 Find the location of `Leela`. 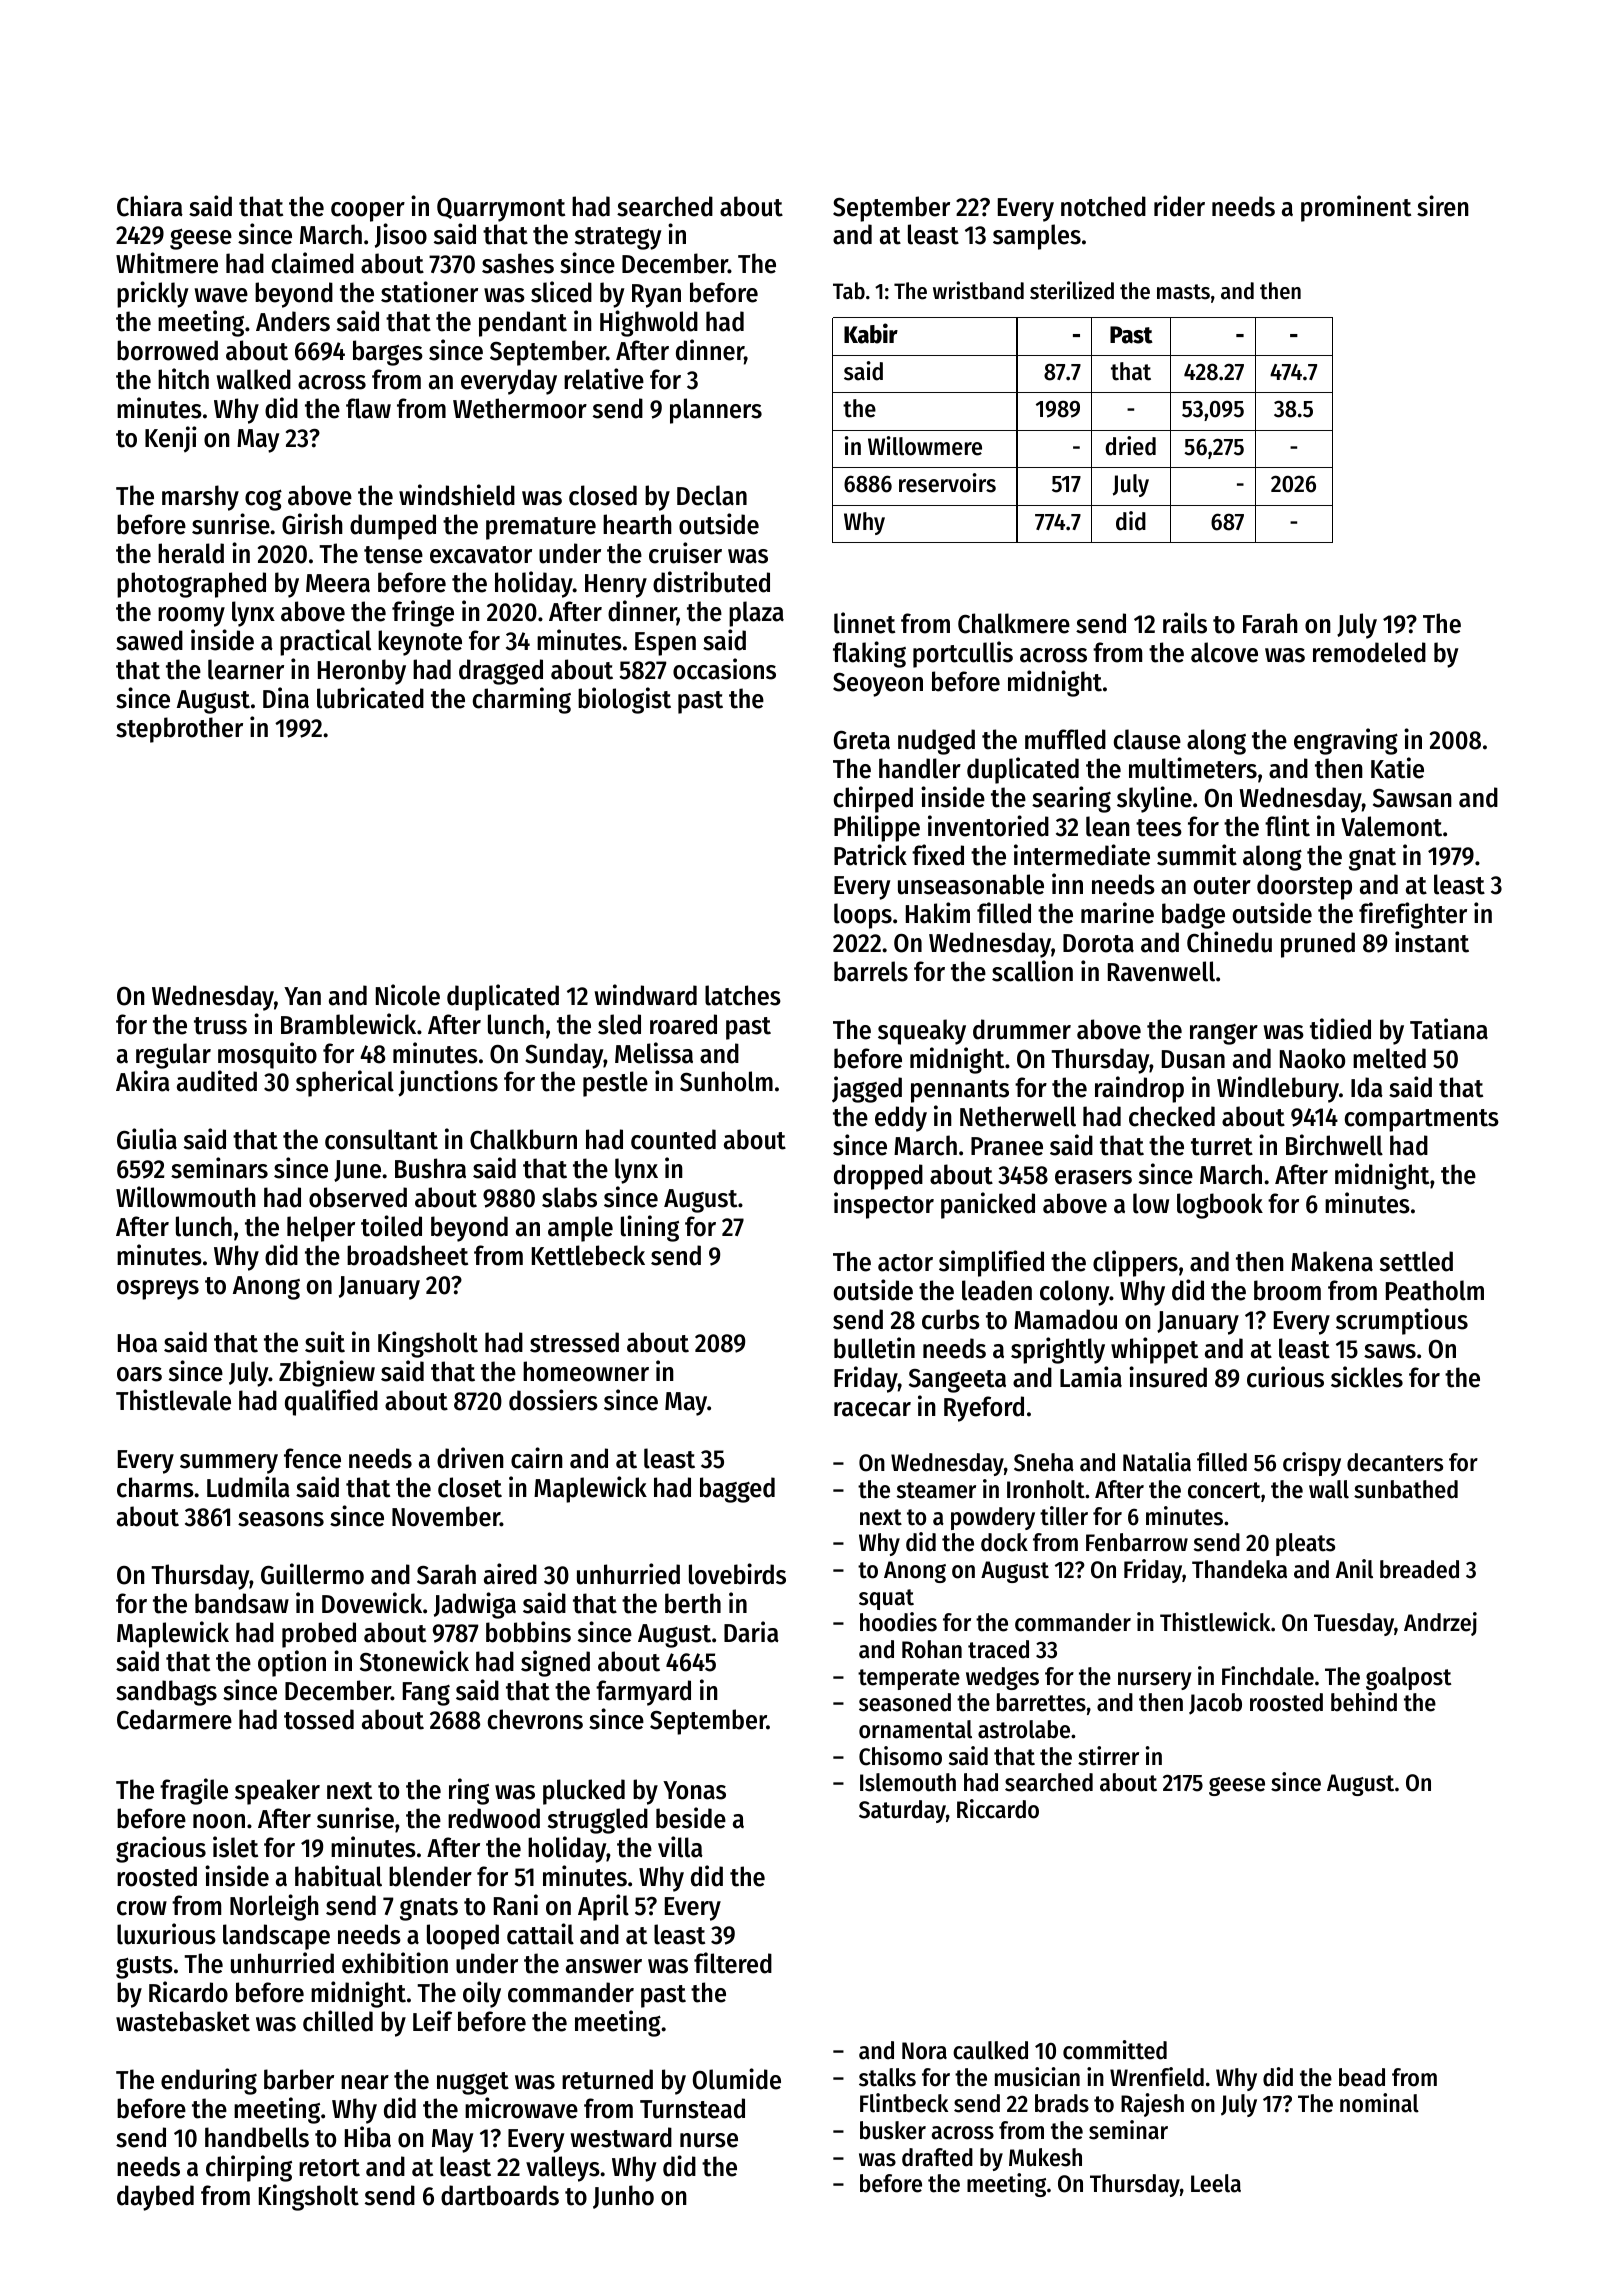

Leela is located at coordinates (1216, 2183).
